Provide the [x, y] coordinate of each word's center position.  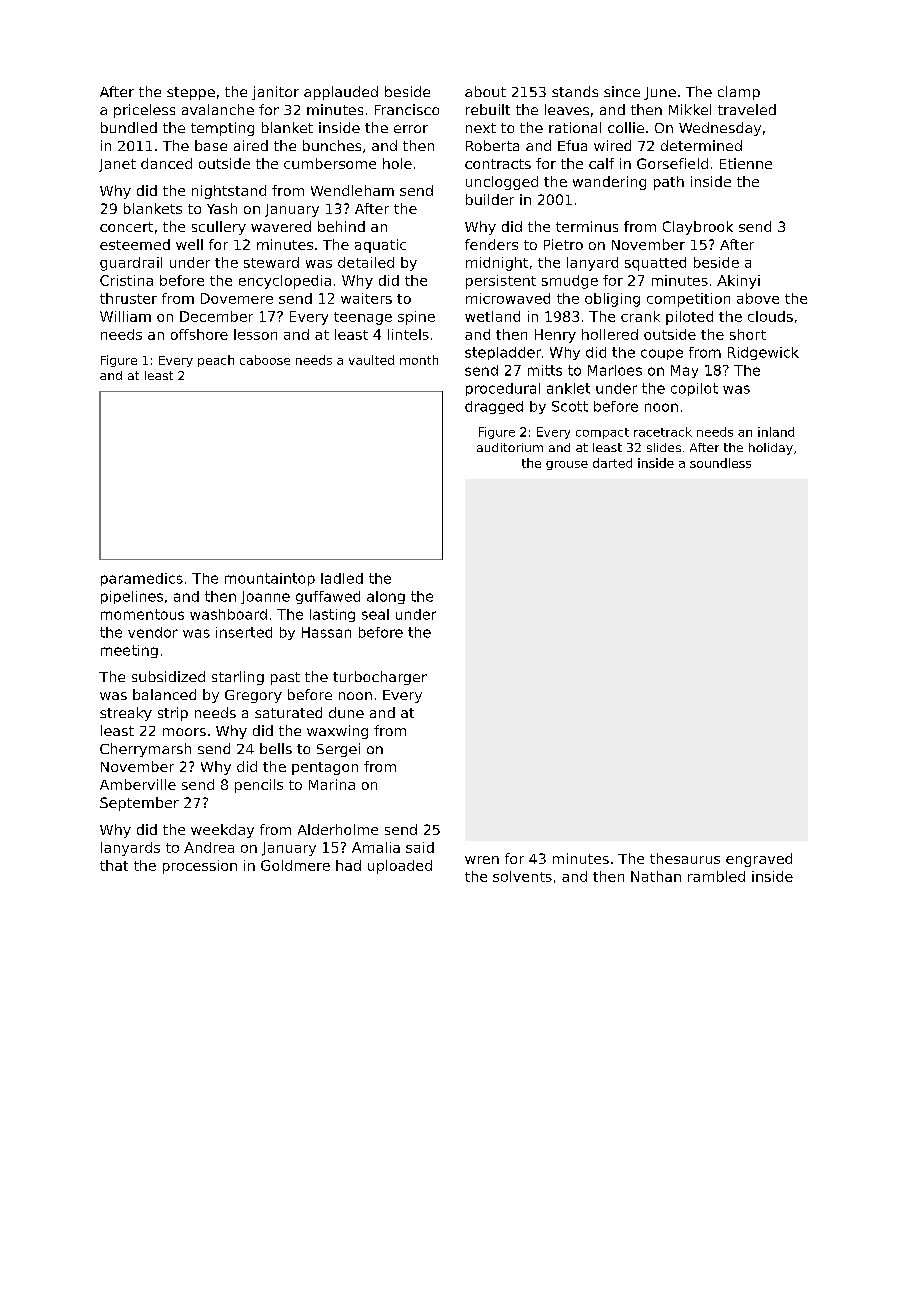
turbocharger [380, 678]
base [211, 145]
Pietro [563, 244]
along [386, 597]
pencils [259, 786]
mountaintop [270, 579]
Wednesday [720, 129]
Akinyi [738, 282]
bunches [332, 145]
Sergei [338, 750]
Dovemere [237, 298]
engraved [759, 860]
